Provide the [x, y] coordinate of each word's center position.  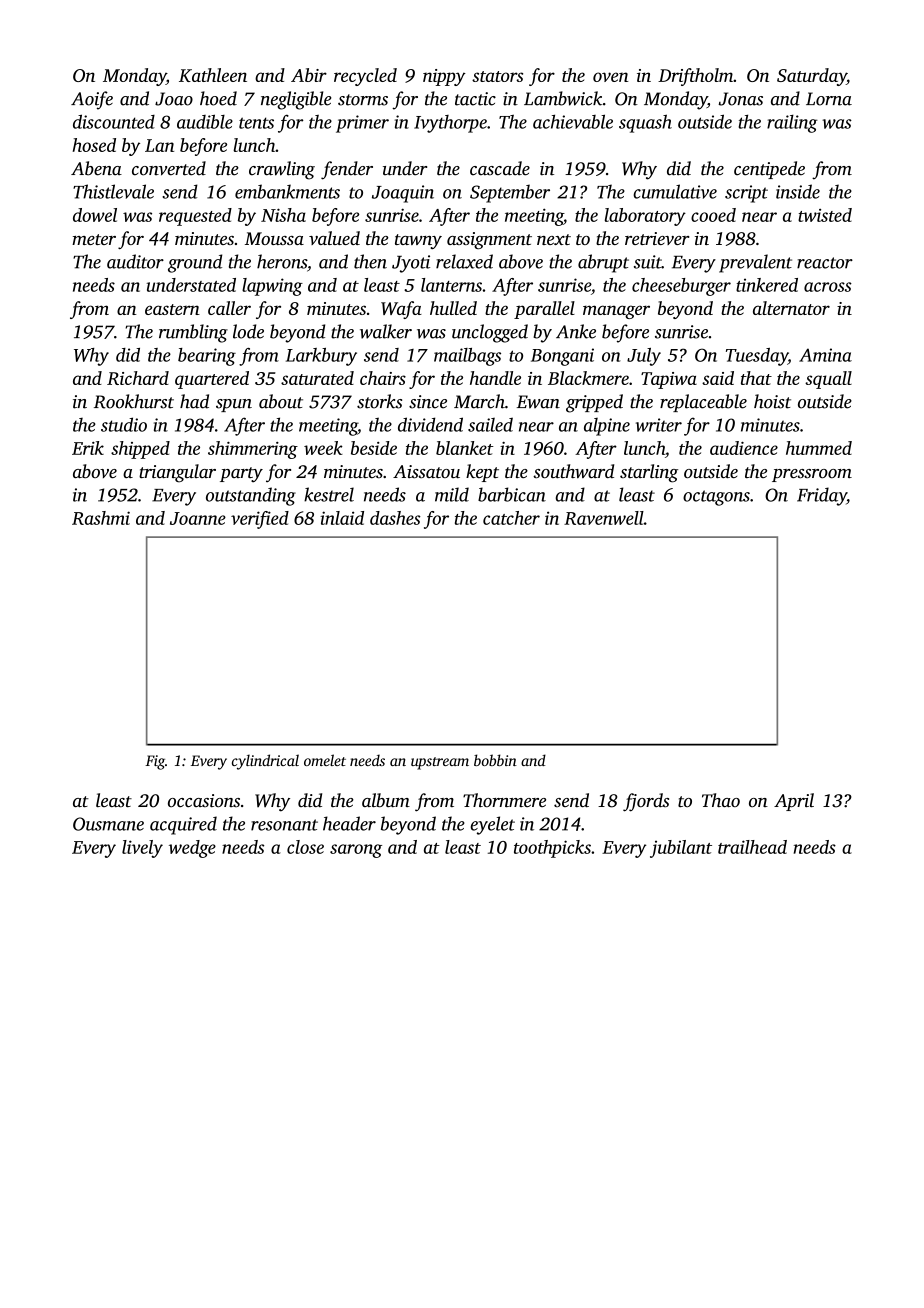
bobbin [495, 760]
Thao [721, 800]
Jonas [740, 99]
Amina [825, 355]
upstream [440, 763]
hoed [218, 98]
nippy [444, 77]
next [554, 239]
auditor [135, 261]
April [794, 802]
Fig [155, 762]
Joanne [198, 518]
